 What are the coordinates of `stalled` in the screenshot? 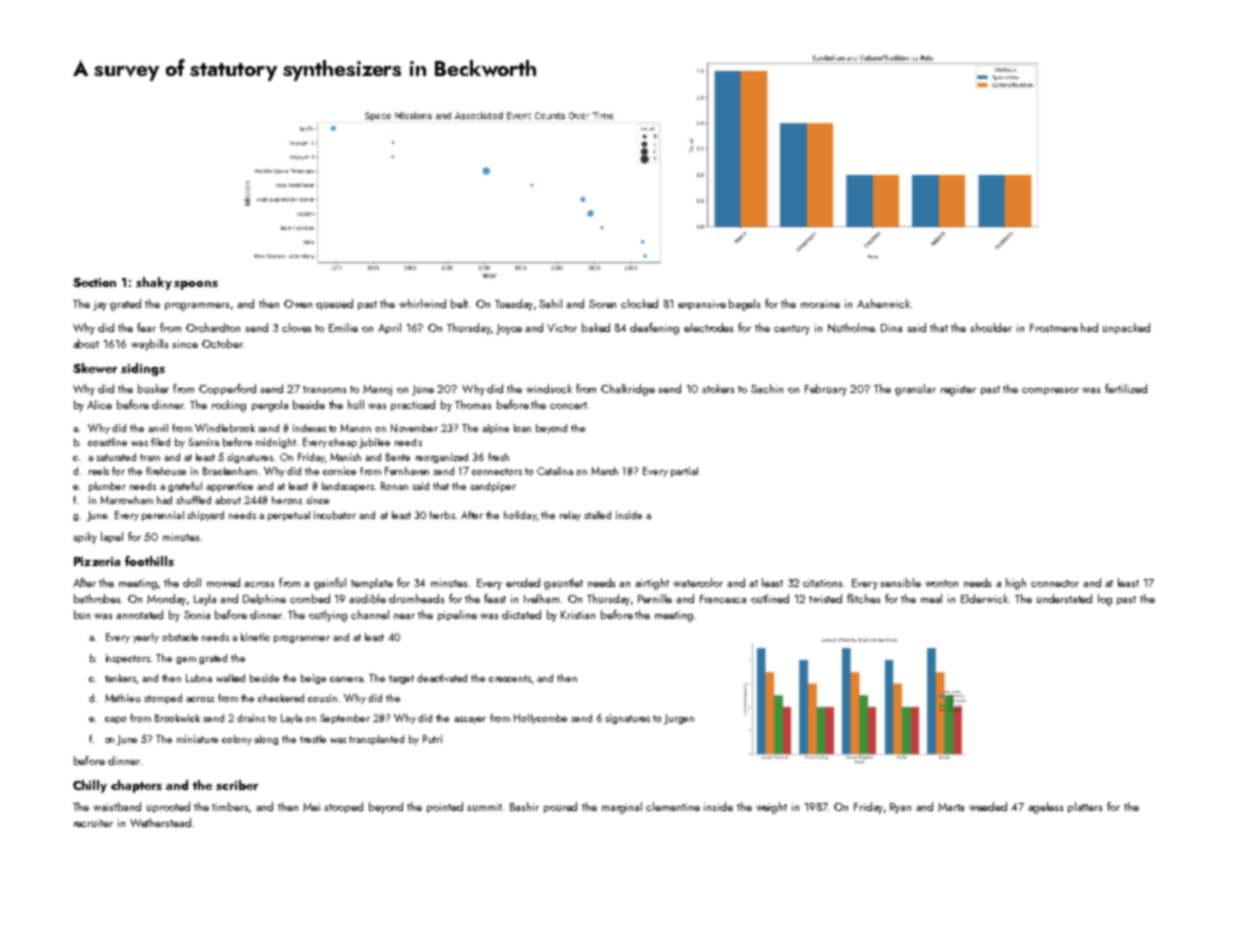 It's located at (597, 515).
